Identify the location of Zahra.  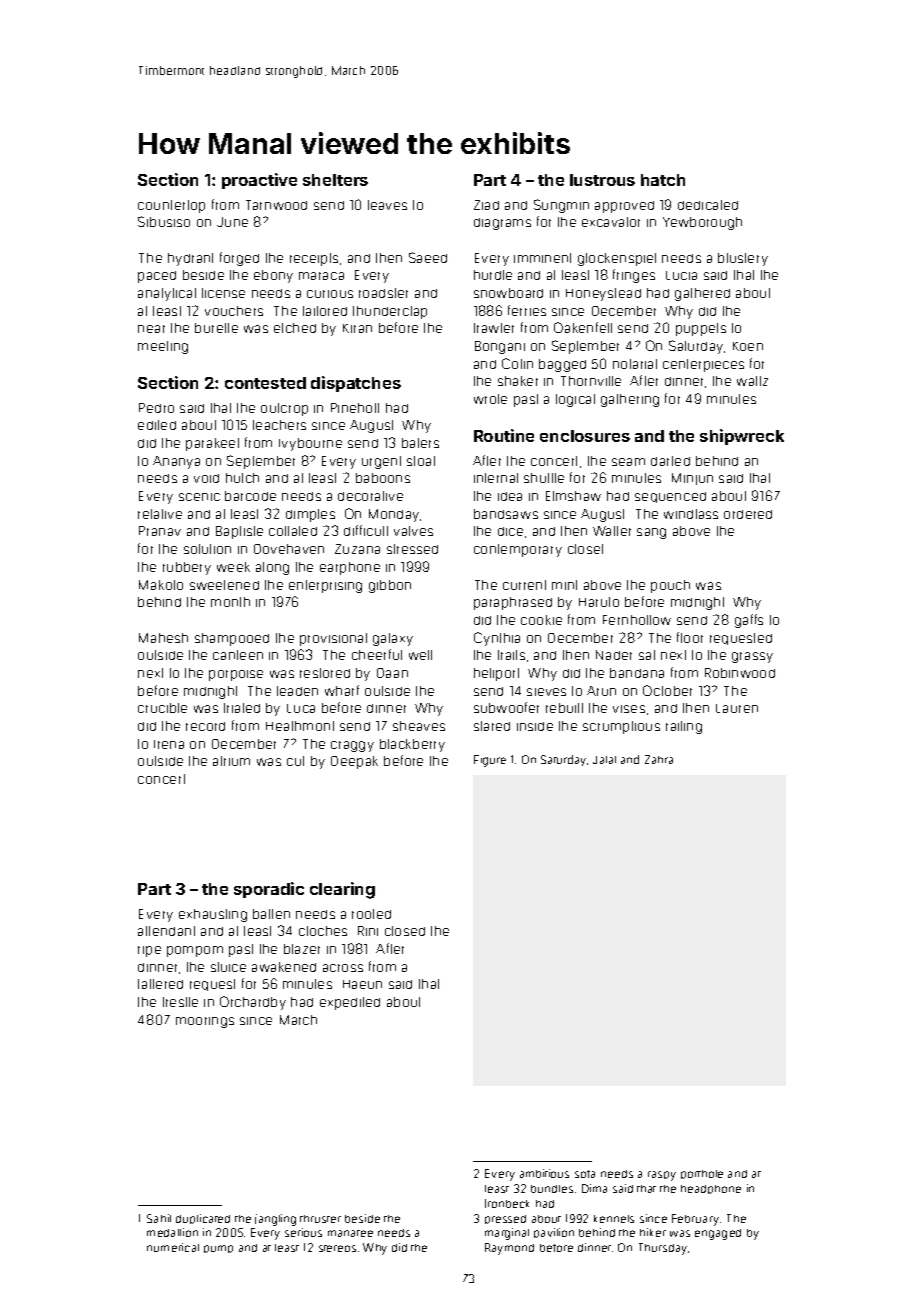
(659, 759).
